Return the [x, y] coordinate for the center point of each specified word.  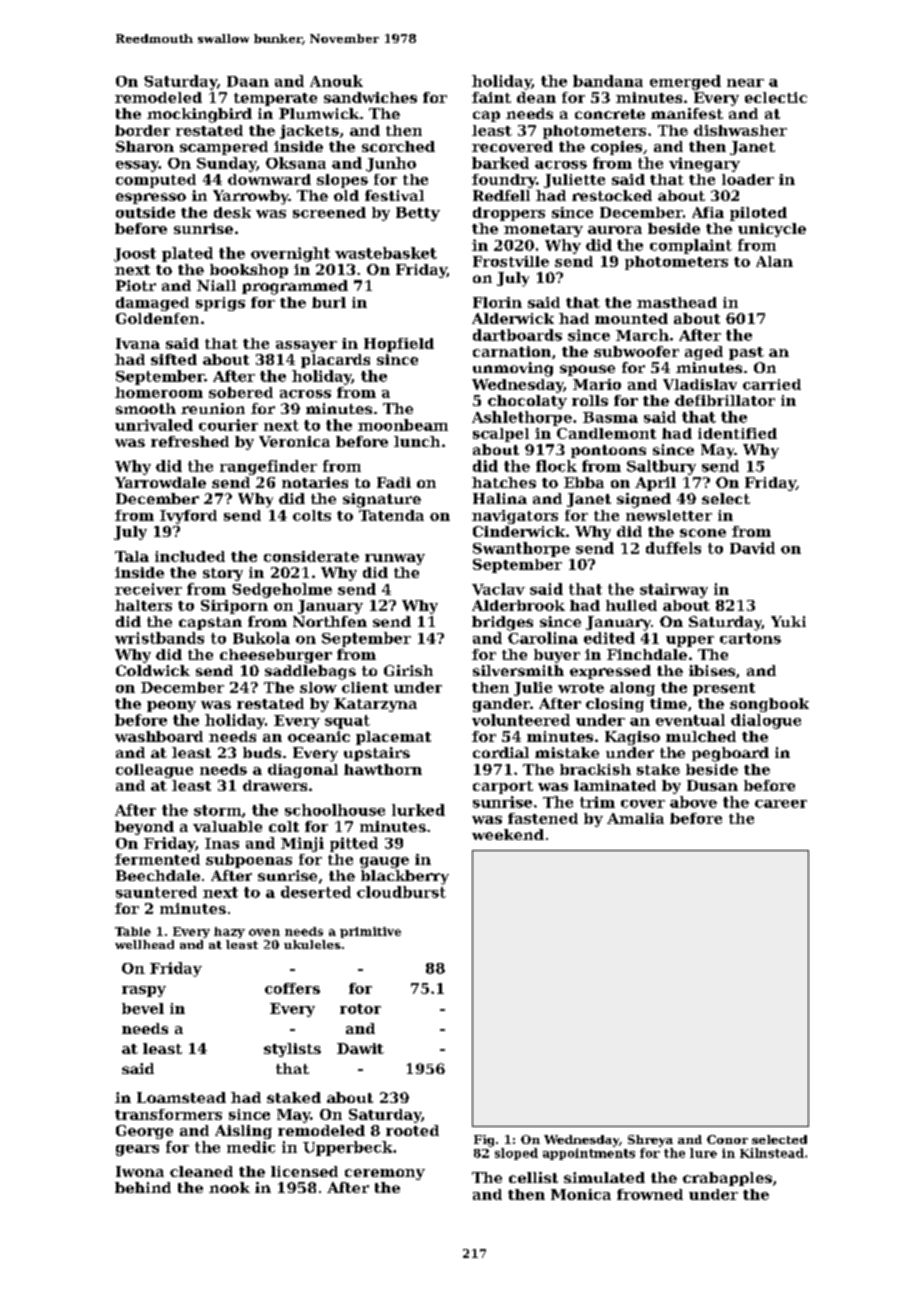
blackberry [405, 877]
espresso [151, 198]
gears [137, 1150]
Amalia [635, 818]
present [724, 689]
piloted [758, 214]
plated [187, 254]
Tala [132, 556]
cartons [750, 638]
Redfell [501, 195]
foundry [504, 181]
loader [748, 179]
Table [133, 931]
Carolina [543, 638]
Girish [408, 670]
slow [318, 687]
